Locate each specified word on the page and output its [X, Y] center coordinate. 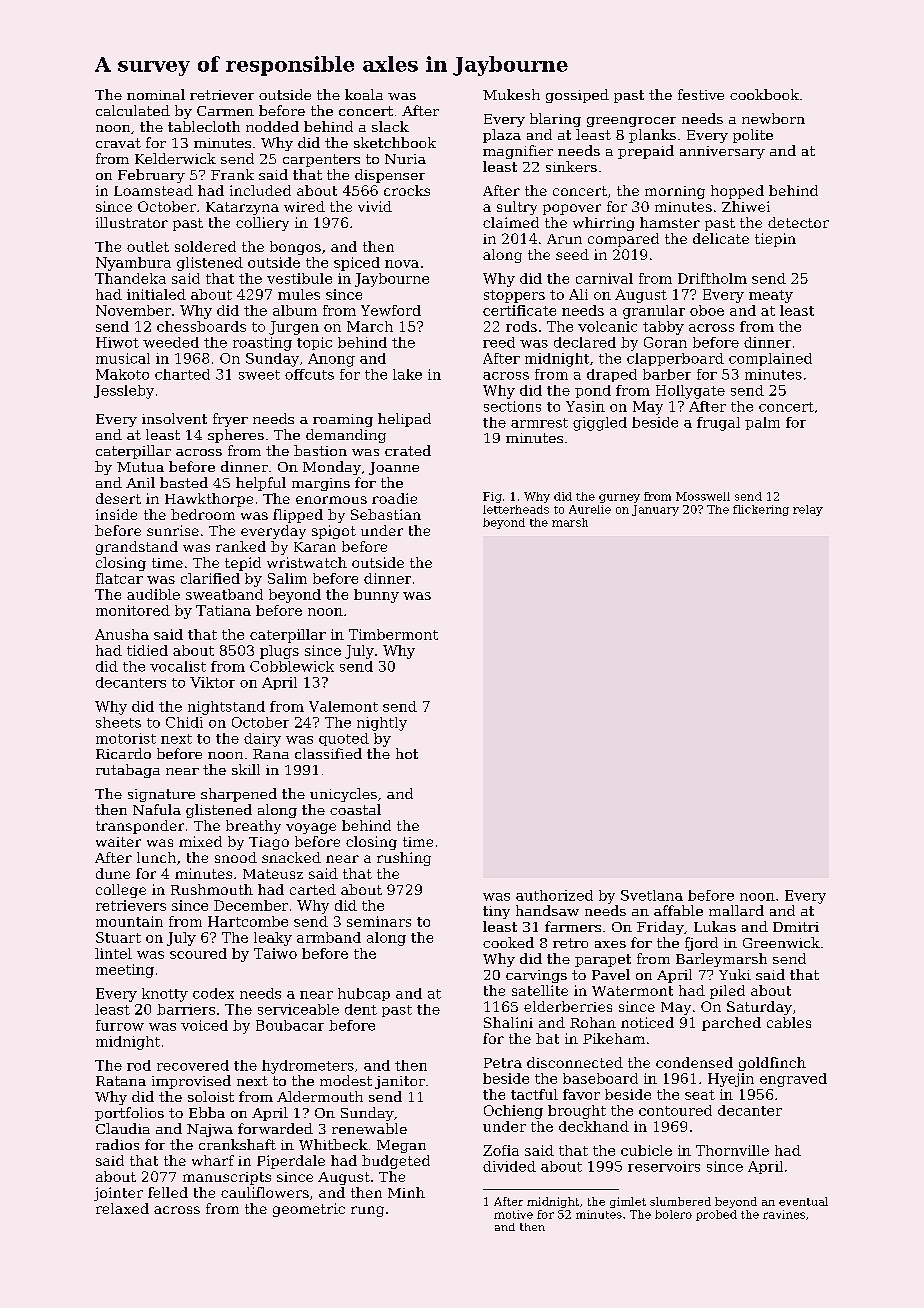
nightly [382, 724]
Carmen [225, 111]
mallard [736, 910]
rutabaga [128, 771]
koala [364, 94]
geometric [309, 1210]
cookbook [764, 94]
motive [513, 1214]
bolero [673, 1214]
